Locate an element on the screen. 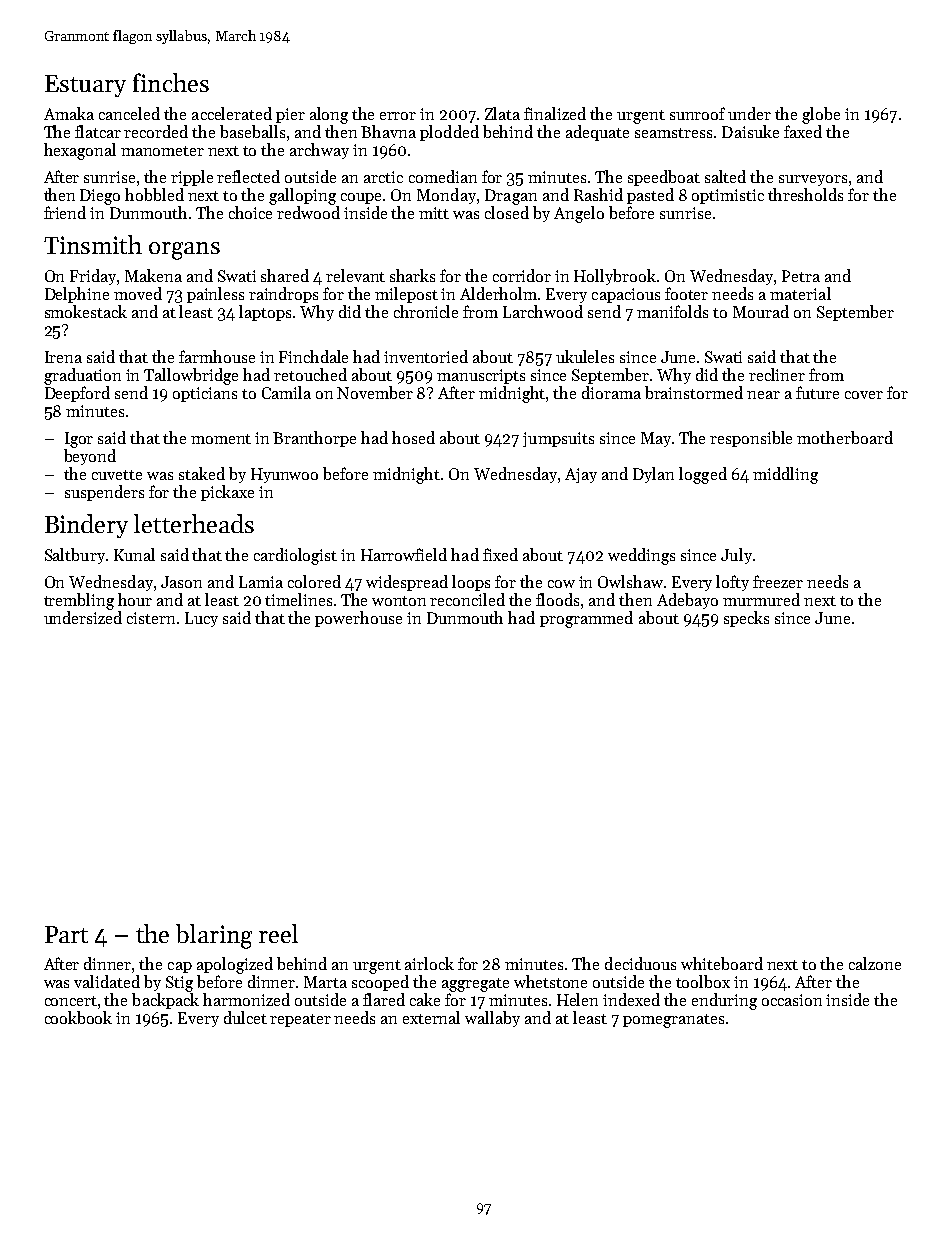 Image resolution: width=952 pixels, height=1233 pixels. logged is located at coordinates (703, 475).
